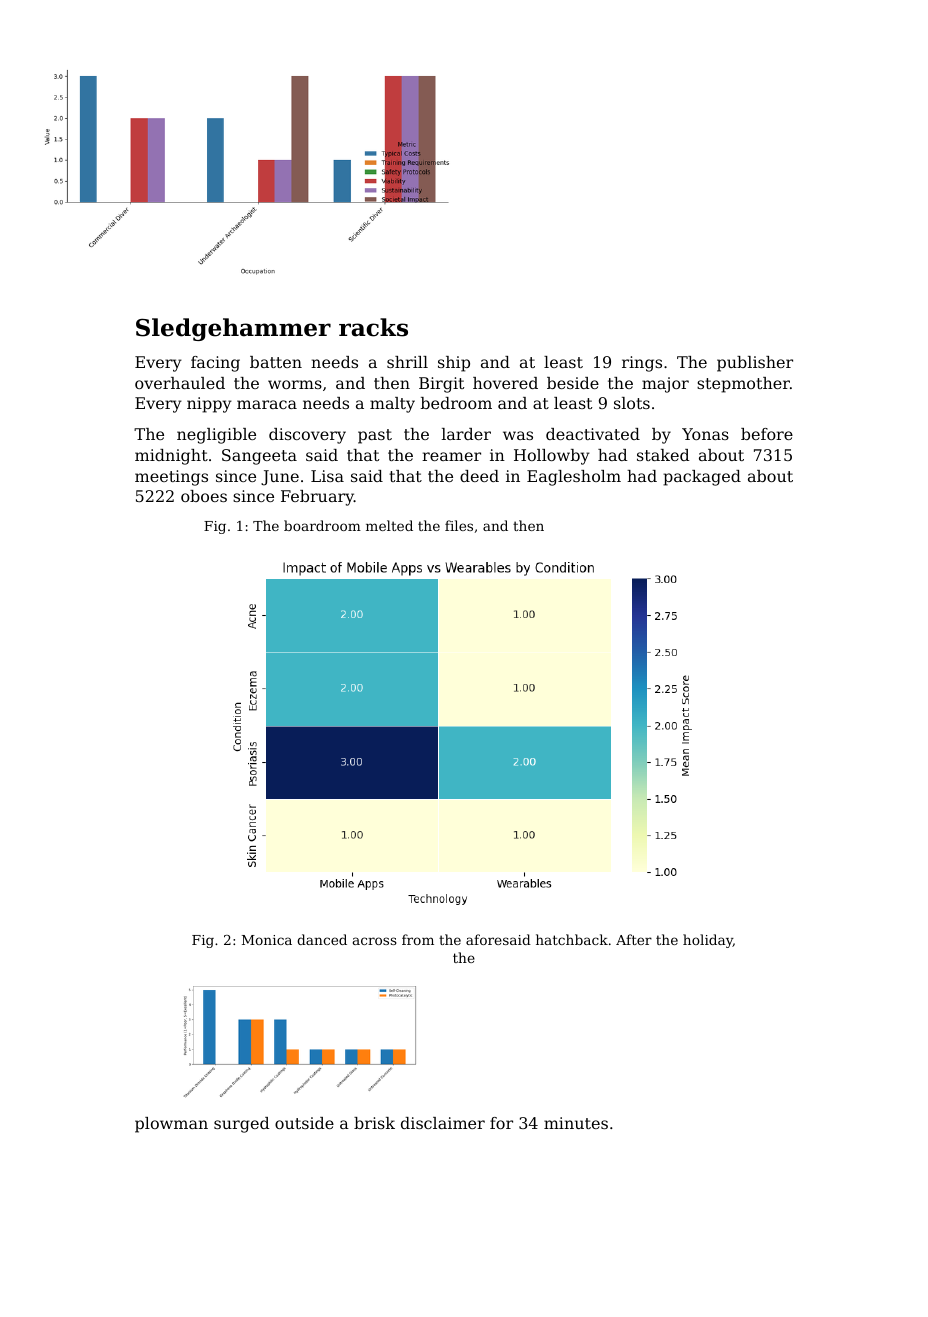 The image size is (928, 1317). Describe the element at coordinates (322, 525) in the screenshot. I see `boardroom` at that location.
